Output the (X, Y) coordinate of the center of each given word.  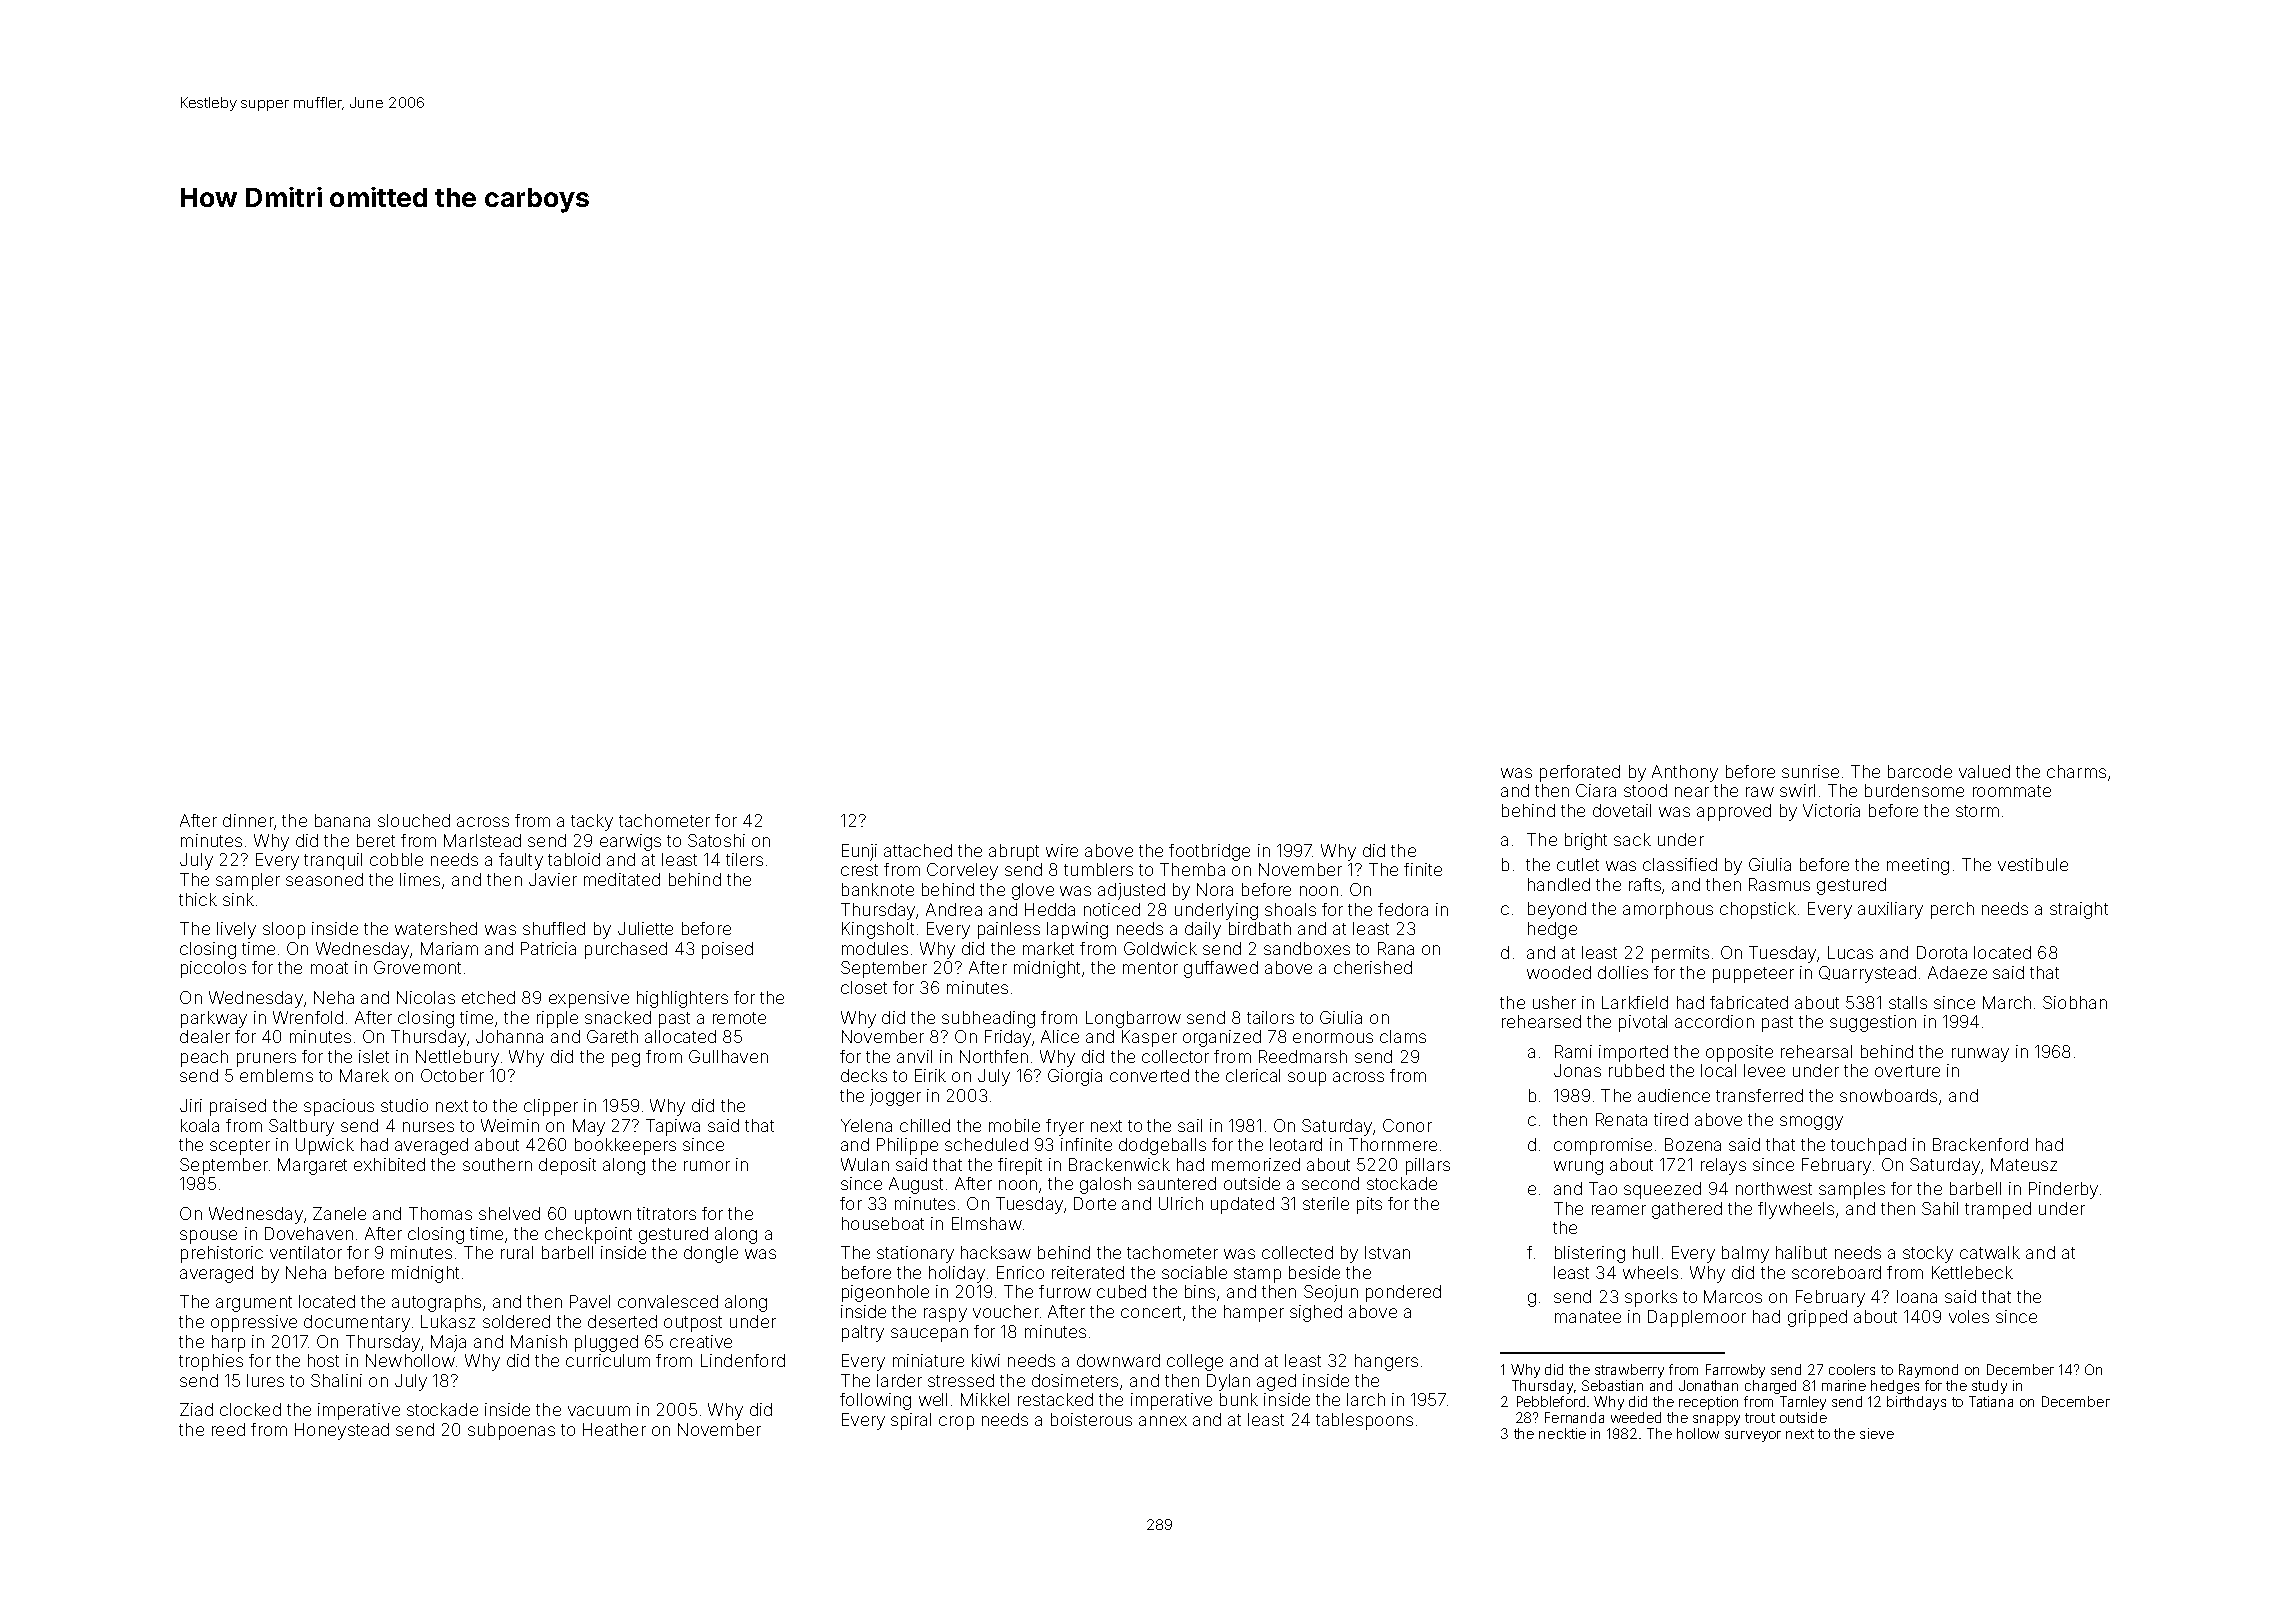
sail (1190, 1125)
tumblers (1098, 869)
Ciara (1596, 790)
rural (517, 1252)
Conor (1407, 1125)
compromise (1603, 1146)
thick (198, 899)
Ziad (196, 1409)
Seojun (1331, 1293)
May (589, 1127)
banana (342, 820)
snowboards (1888, 1095)
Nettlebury (457, 1058)
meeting (1918, 866)
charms (2076, 771)
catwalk (1990, 1252)
